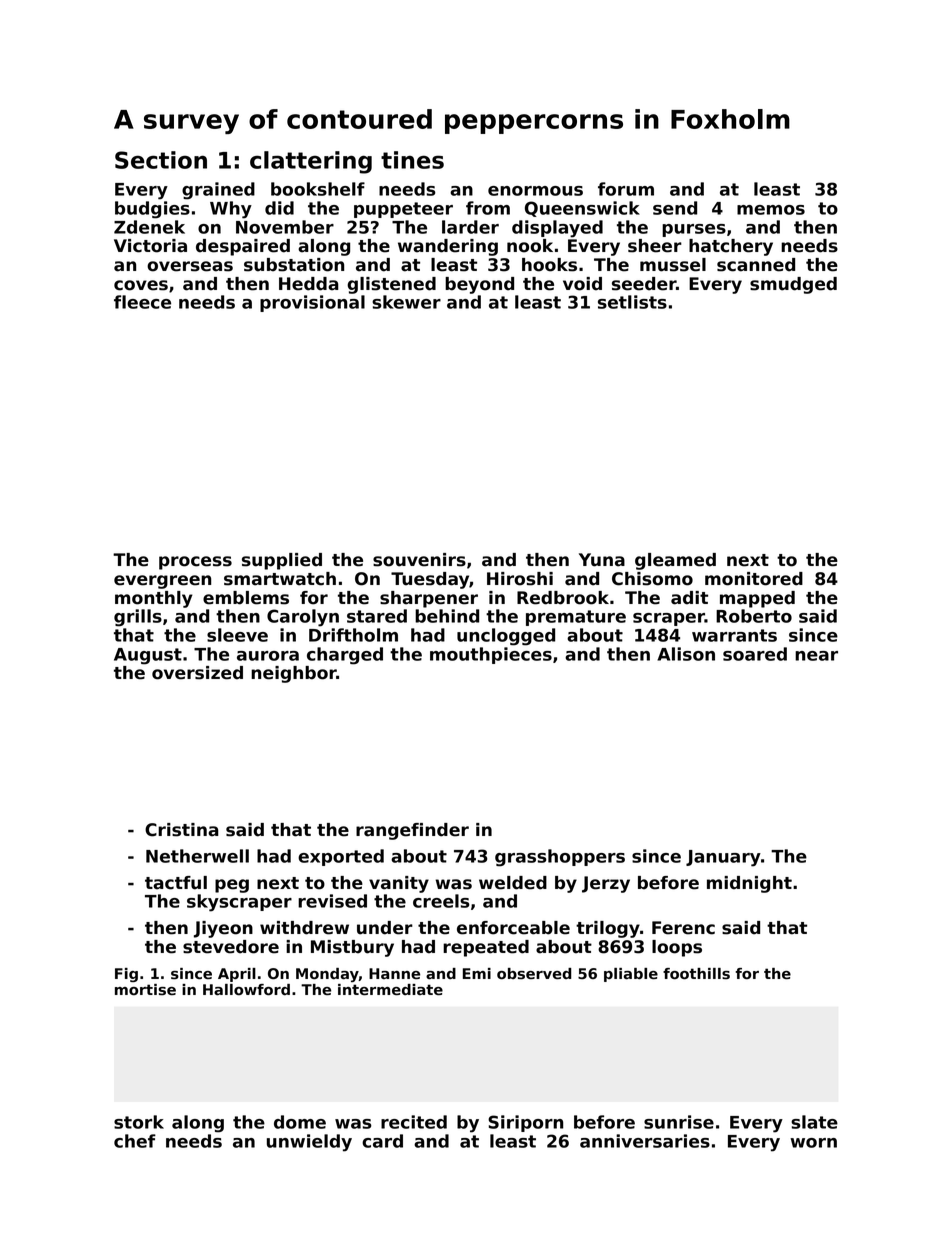 The height and width of the screenshot is (1233, 952). What do you see at coordinates (135, 1141) in the screenshot?
I see `chef` at bounding box center [135, 1141].
